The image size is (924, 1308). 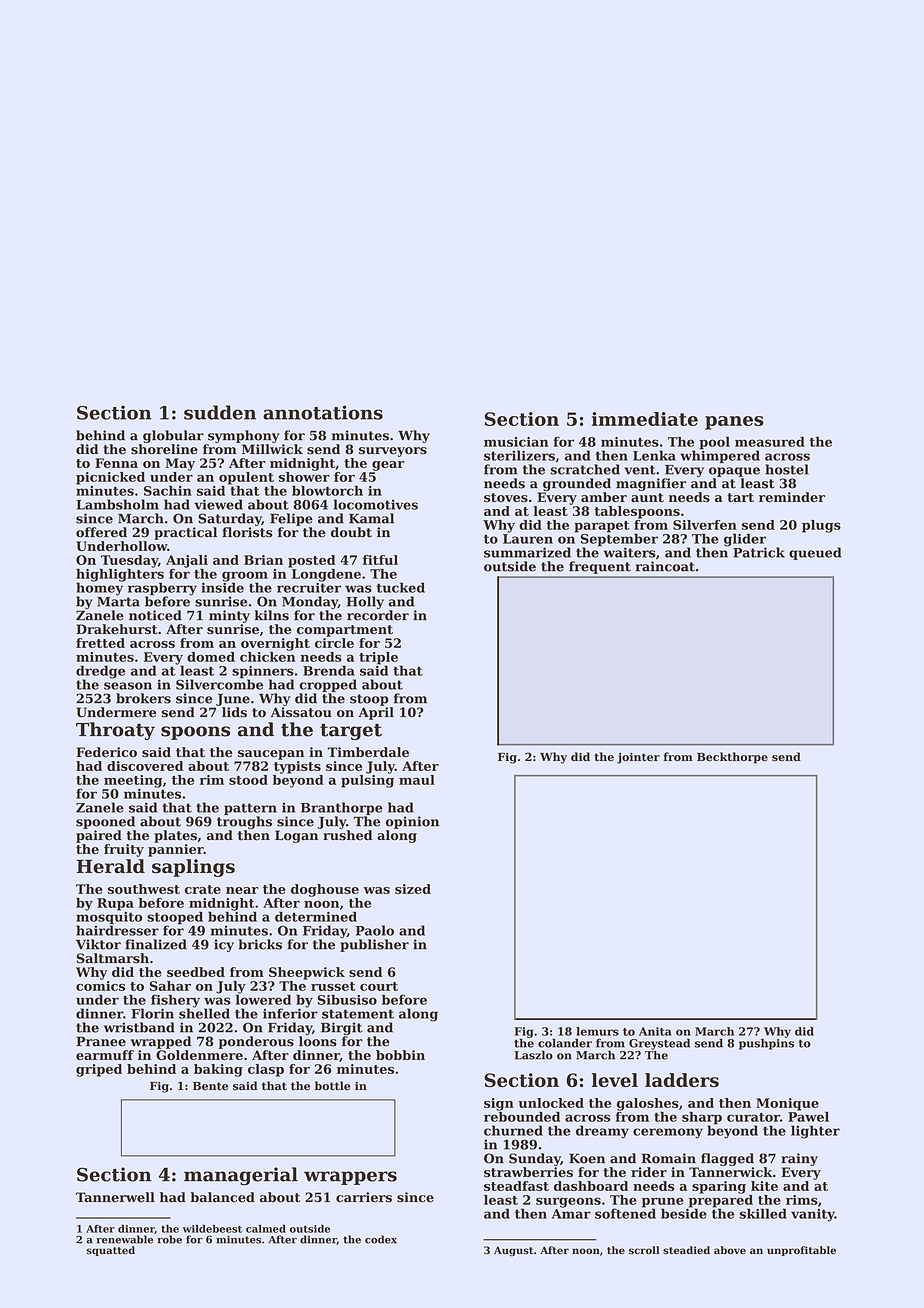 What do you see at coordinates (801, 1251) in the page?
I see `unprofitable` at bounding box center [801, 1251].
